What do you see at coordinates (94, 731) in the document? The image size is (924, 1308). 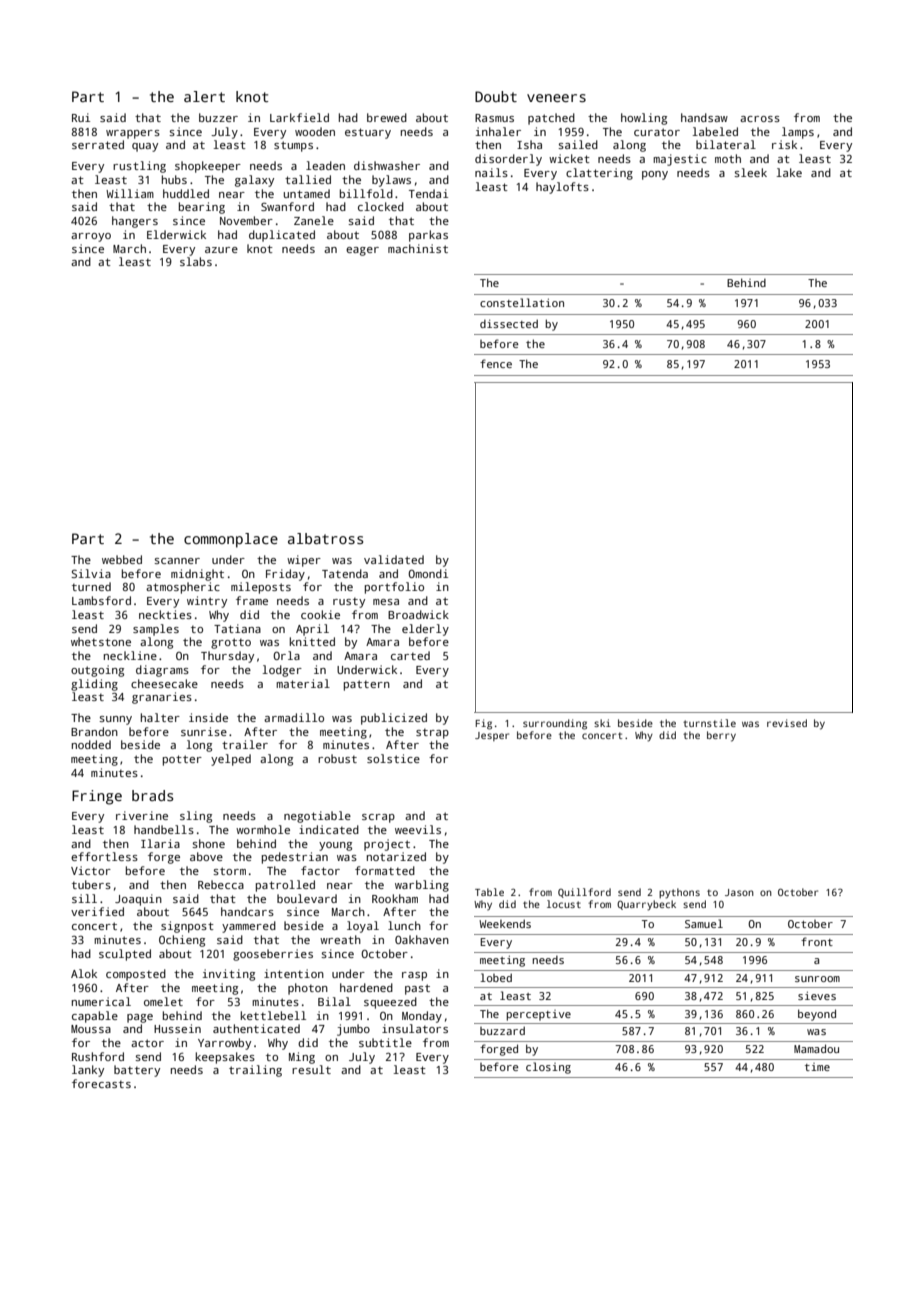 I see `Brandon` at bounding box center [94, 731].
